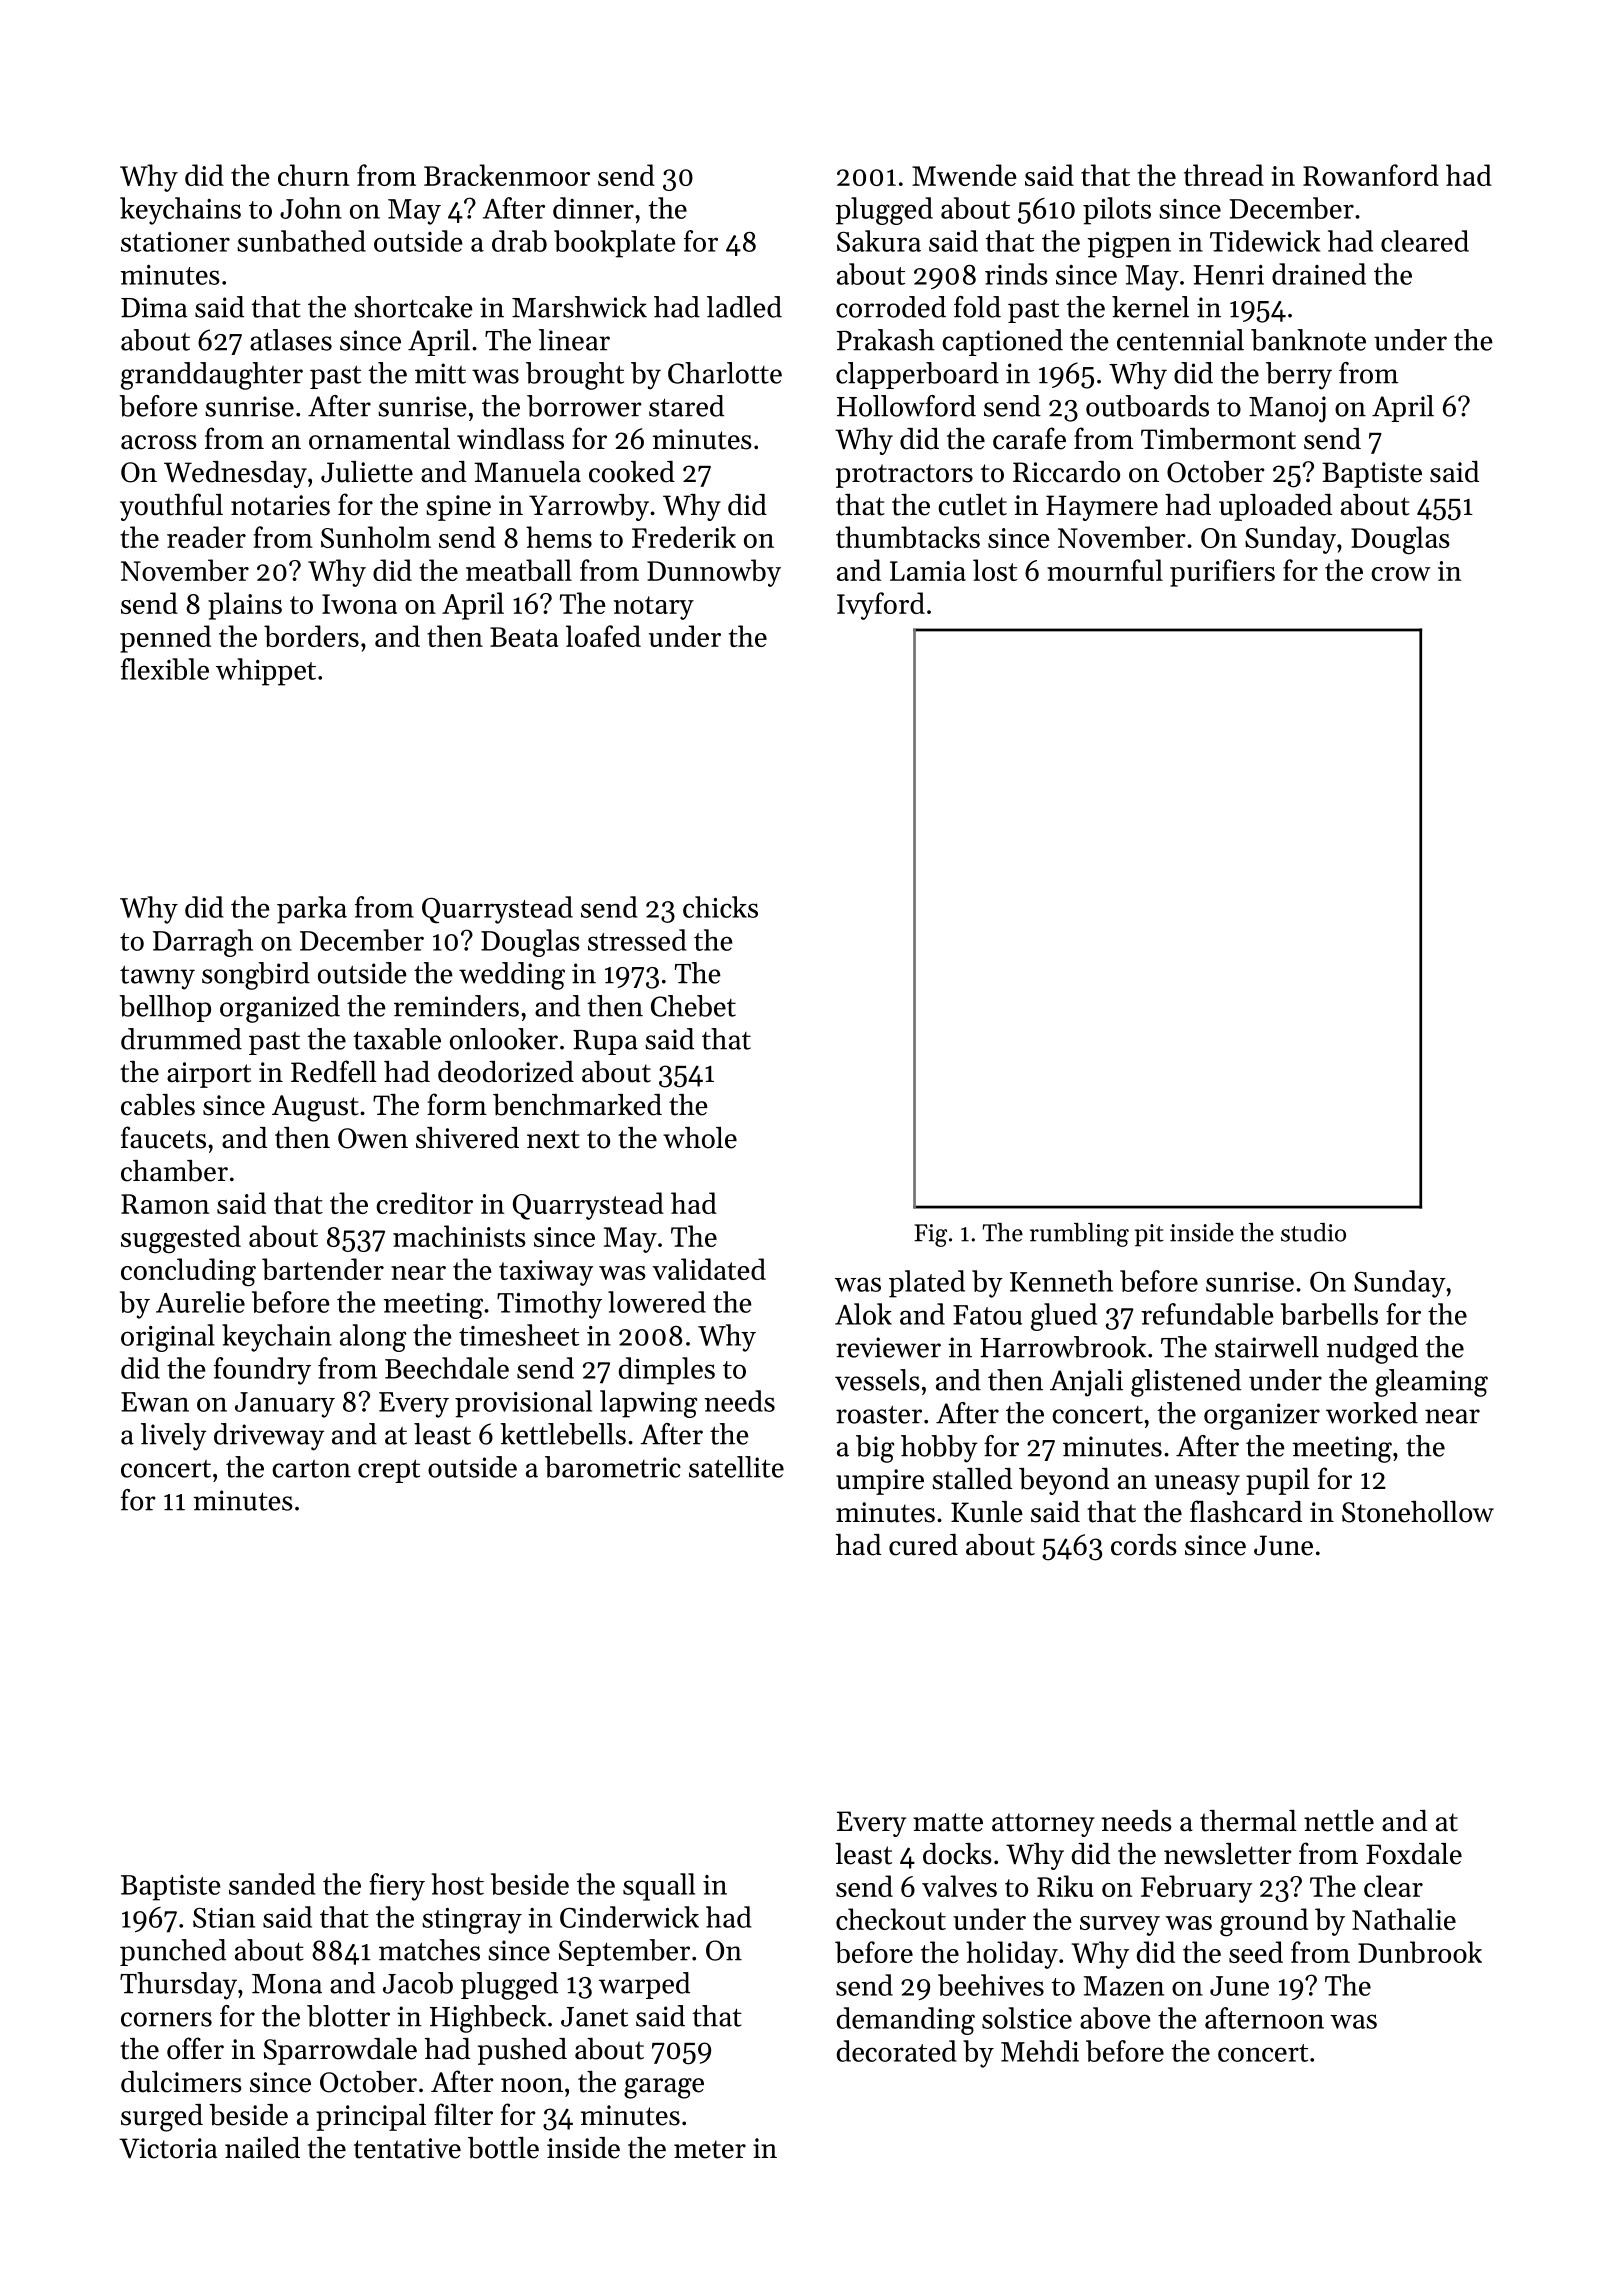  Describe the element at coordinates (524, 637) in the screenshot. I see `Beata` at that location.
